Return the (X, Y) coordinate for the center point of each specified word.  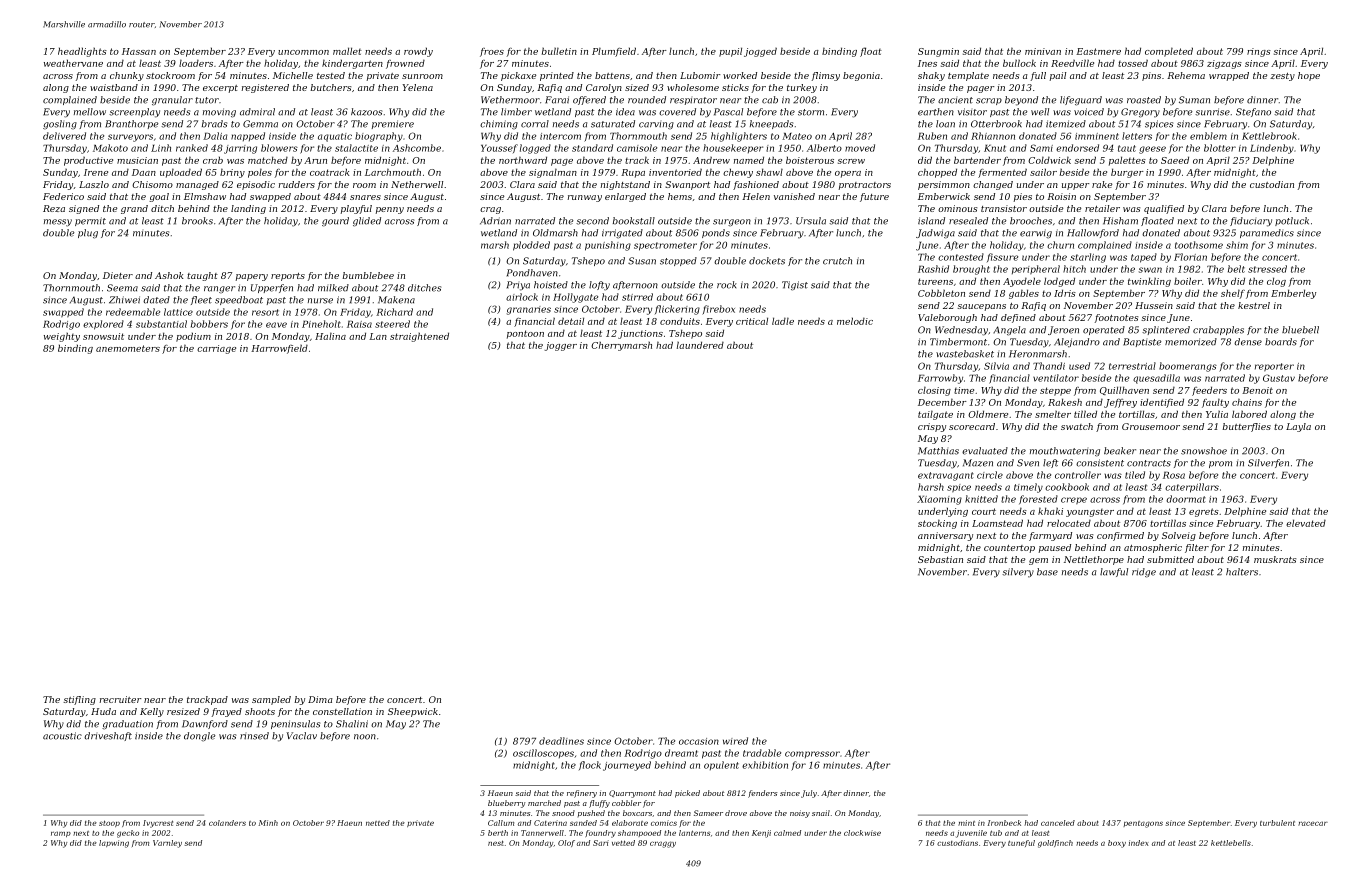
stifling (79, 700)
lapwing (114, 844)
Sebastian (940, 559)
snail (821, 813)
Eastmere (1098, 51)
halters (1242, 572)
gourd (335, 222)
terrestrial (1132, 366)
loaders (196, 63)
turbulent (1277, 823)
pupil (730, 52)
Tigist (795, 286)
